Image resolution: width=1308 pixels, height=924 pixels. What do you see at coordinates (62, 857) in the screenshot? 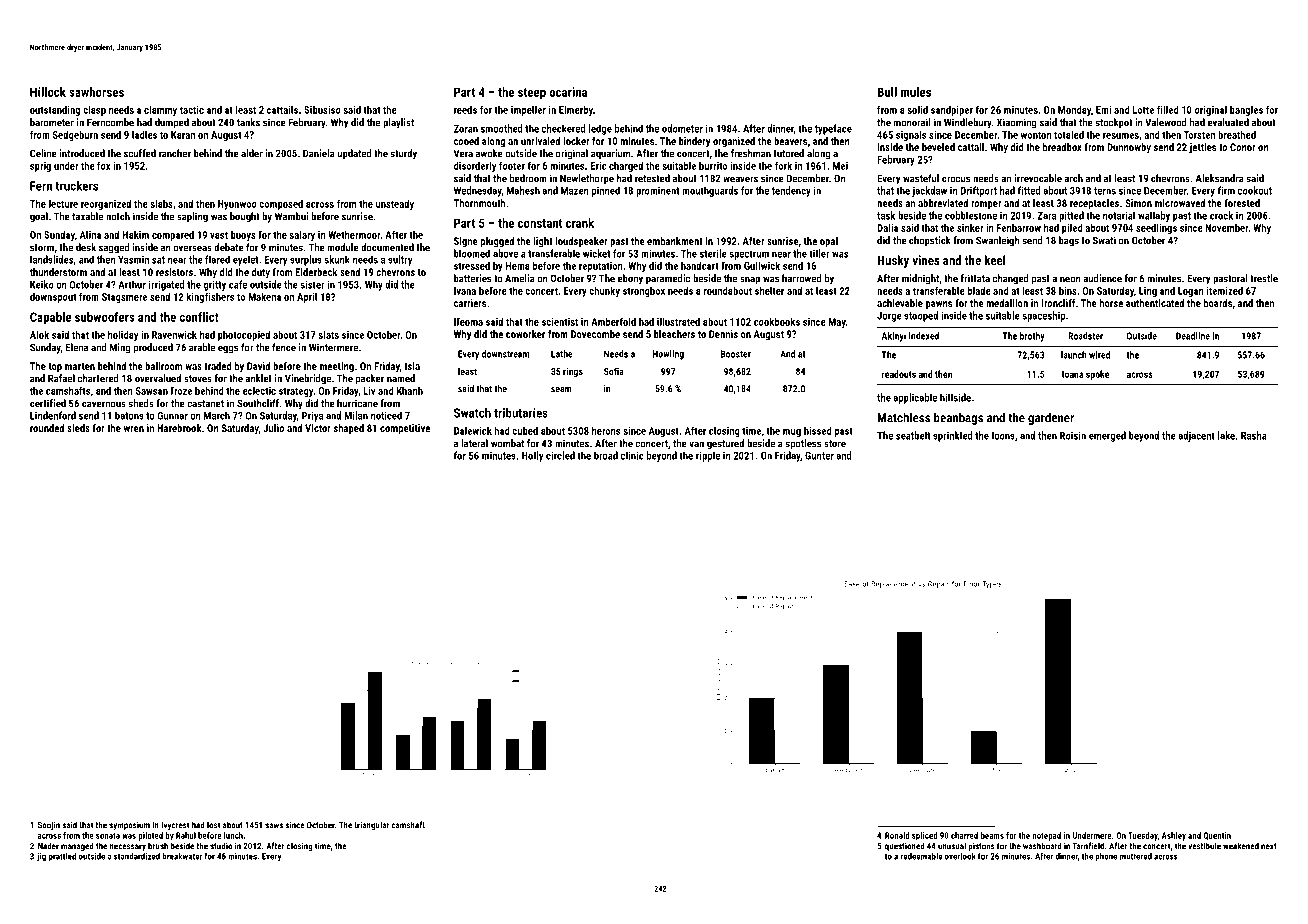
I see `prattled` at bounding box center [62, 857].
